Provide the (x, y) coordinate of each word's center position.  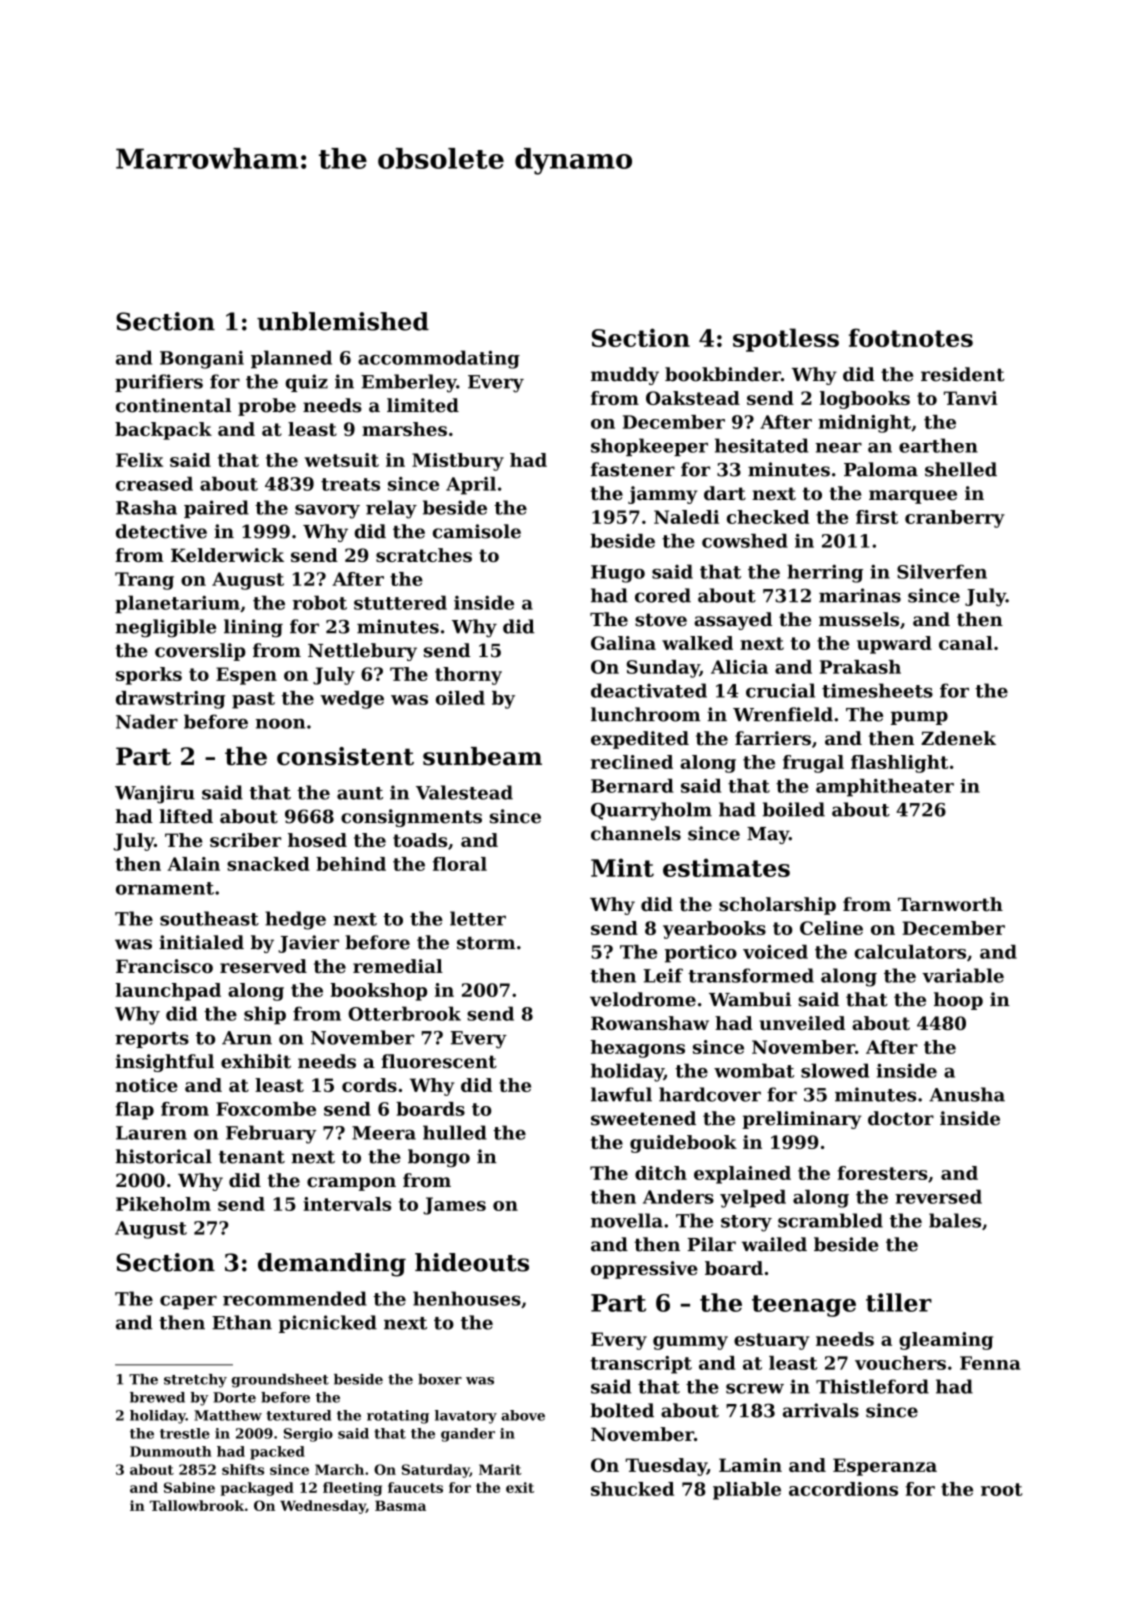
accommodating (439, 359)
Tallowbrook (197, 1505)
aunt (360, 793)
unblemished (343, 321)
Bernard (632, 786)
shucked (632, 1489)
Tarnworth (950, 904)
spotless (786, 340)
